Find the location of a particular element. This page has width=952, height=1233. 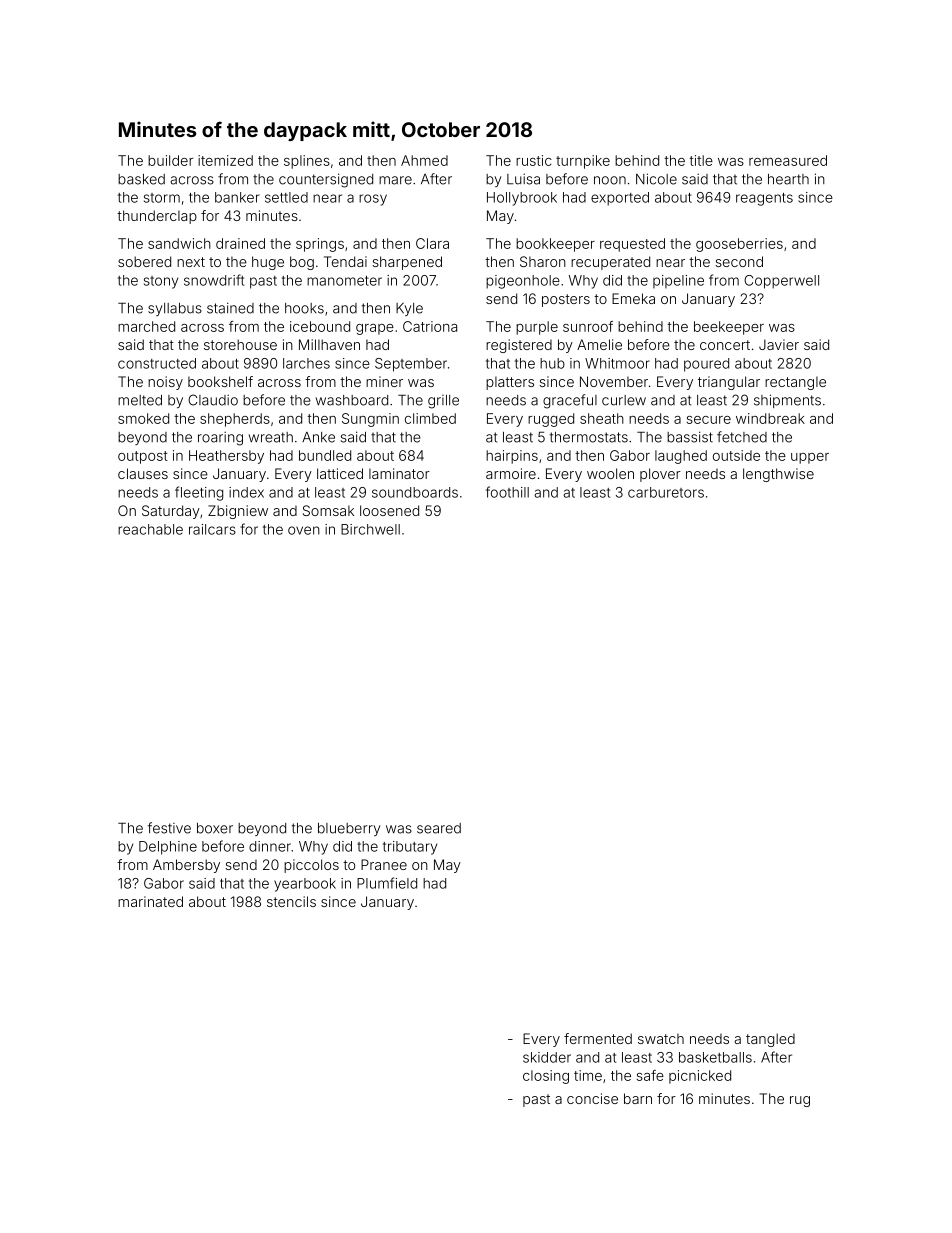

loosened is located at coordinates (389, 510).
